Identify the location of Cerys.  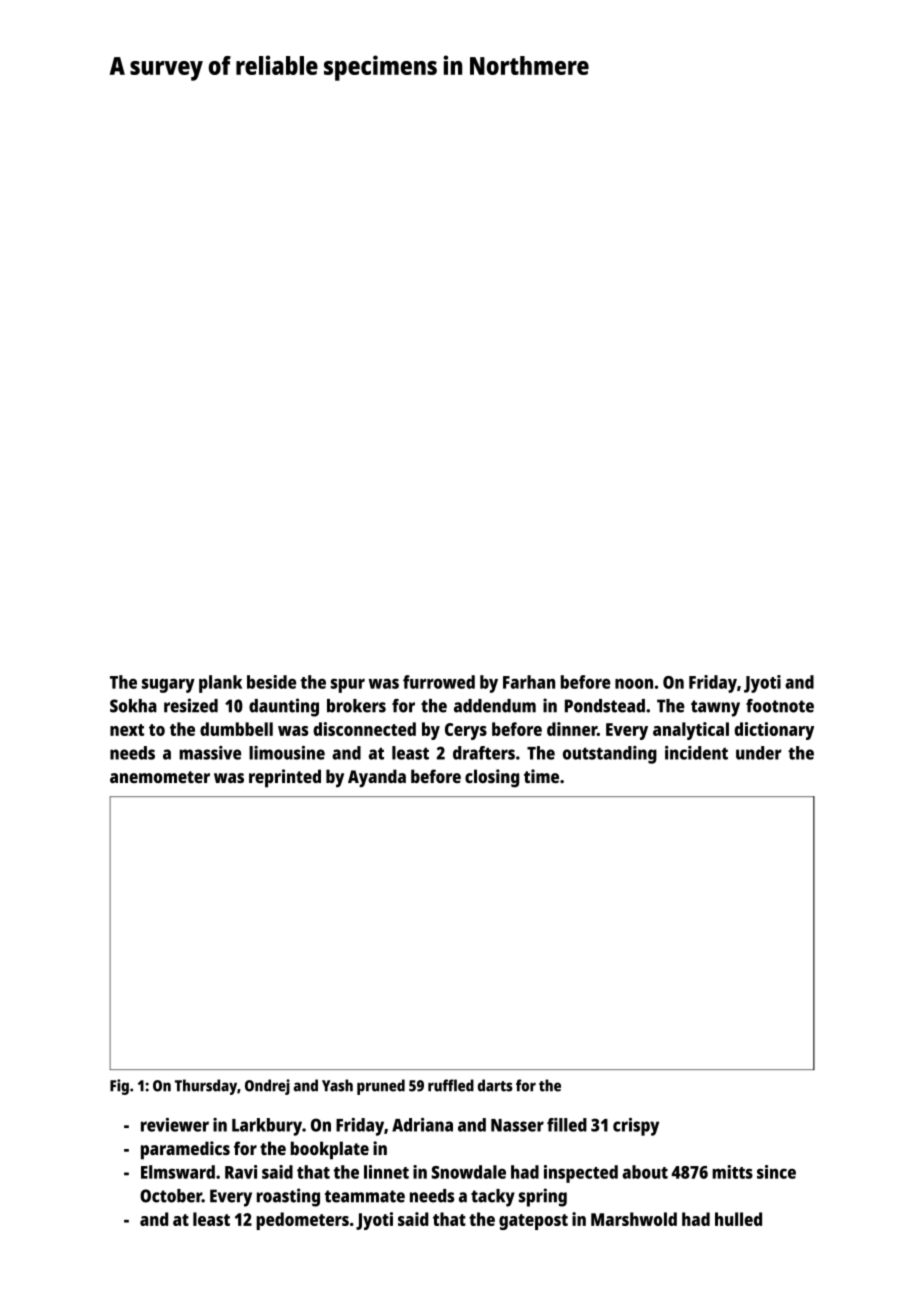
(466, 731).
